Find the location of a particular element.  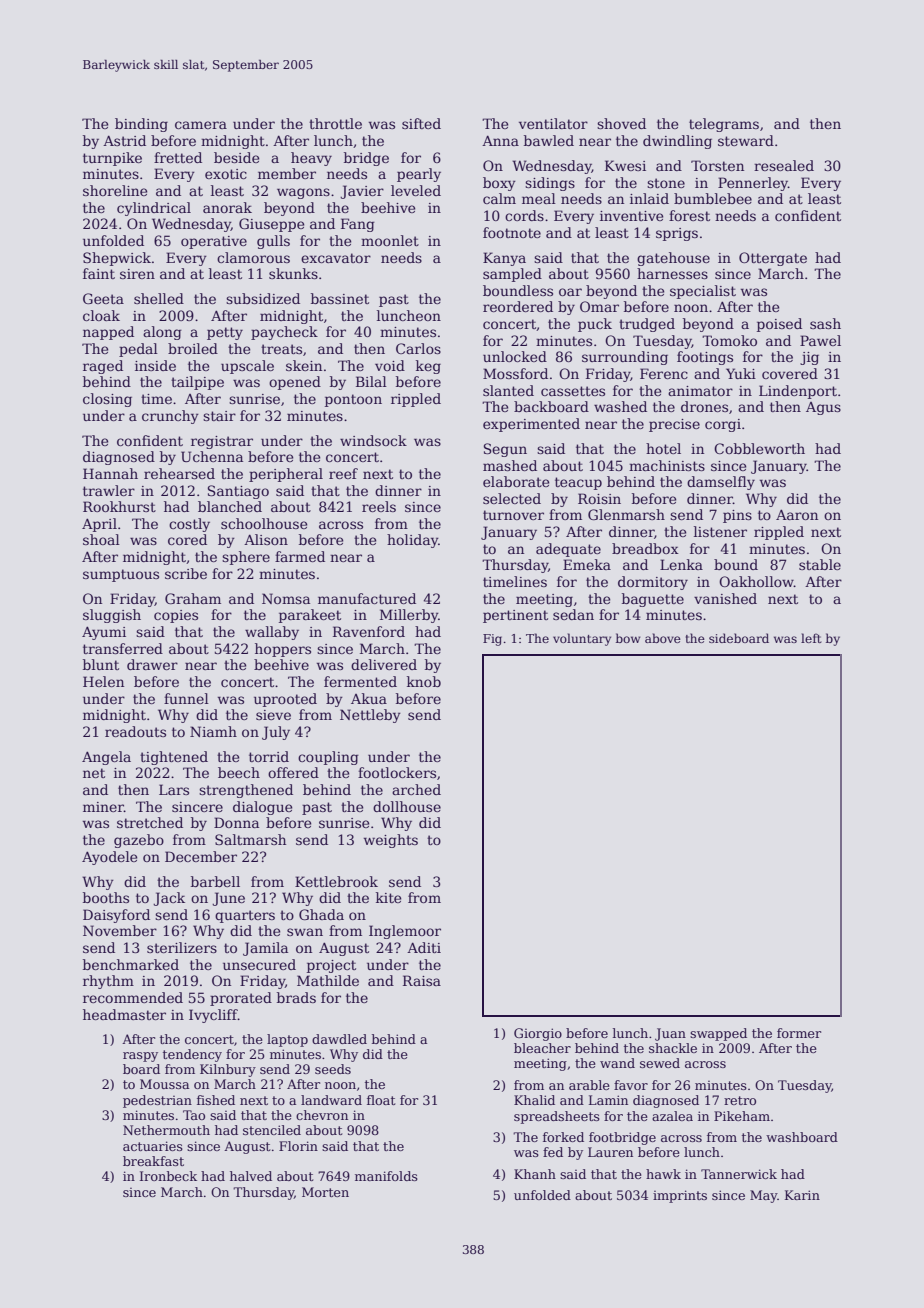

booths is located at coordinates (106, 897).
